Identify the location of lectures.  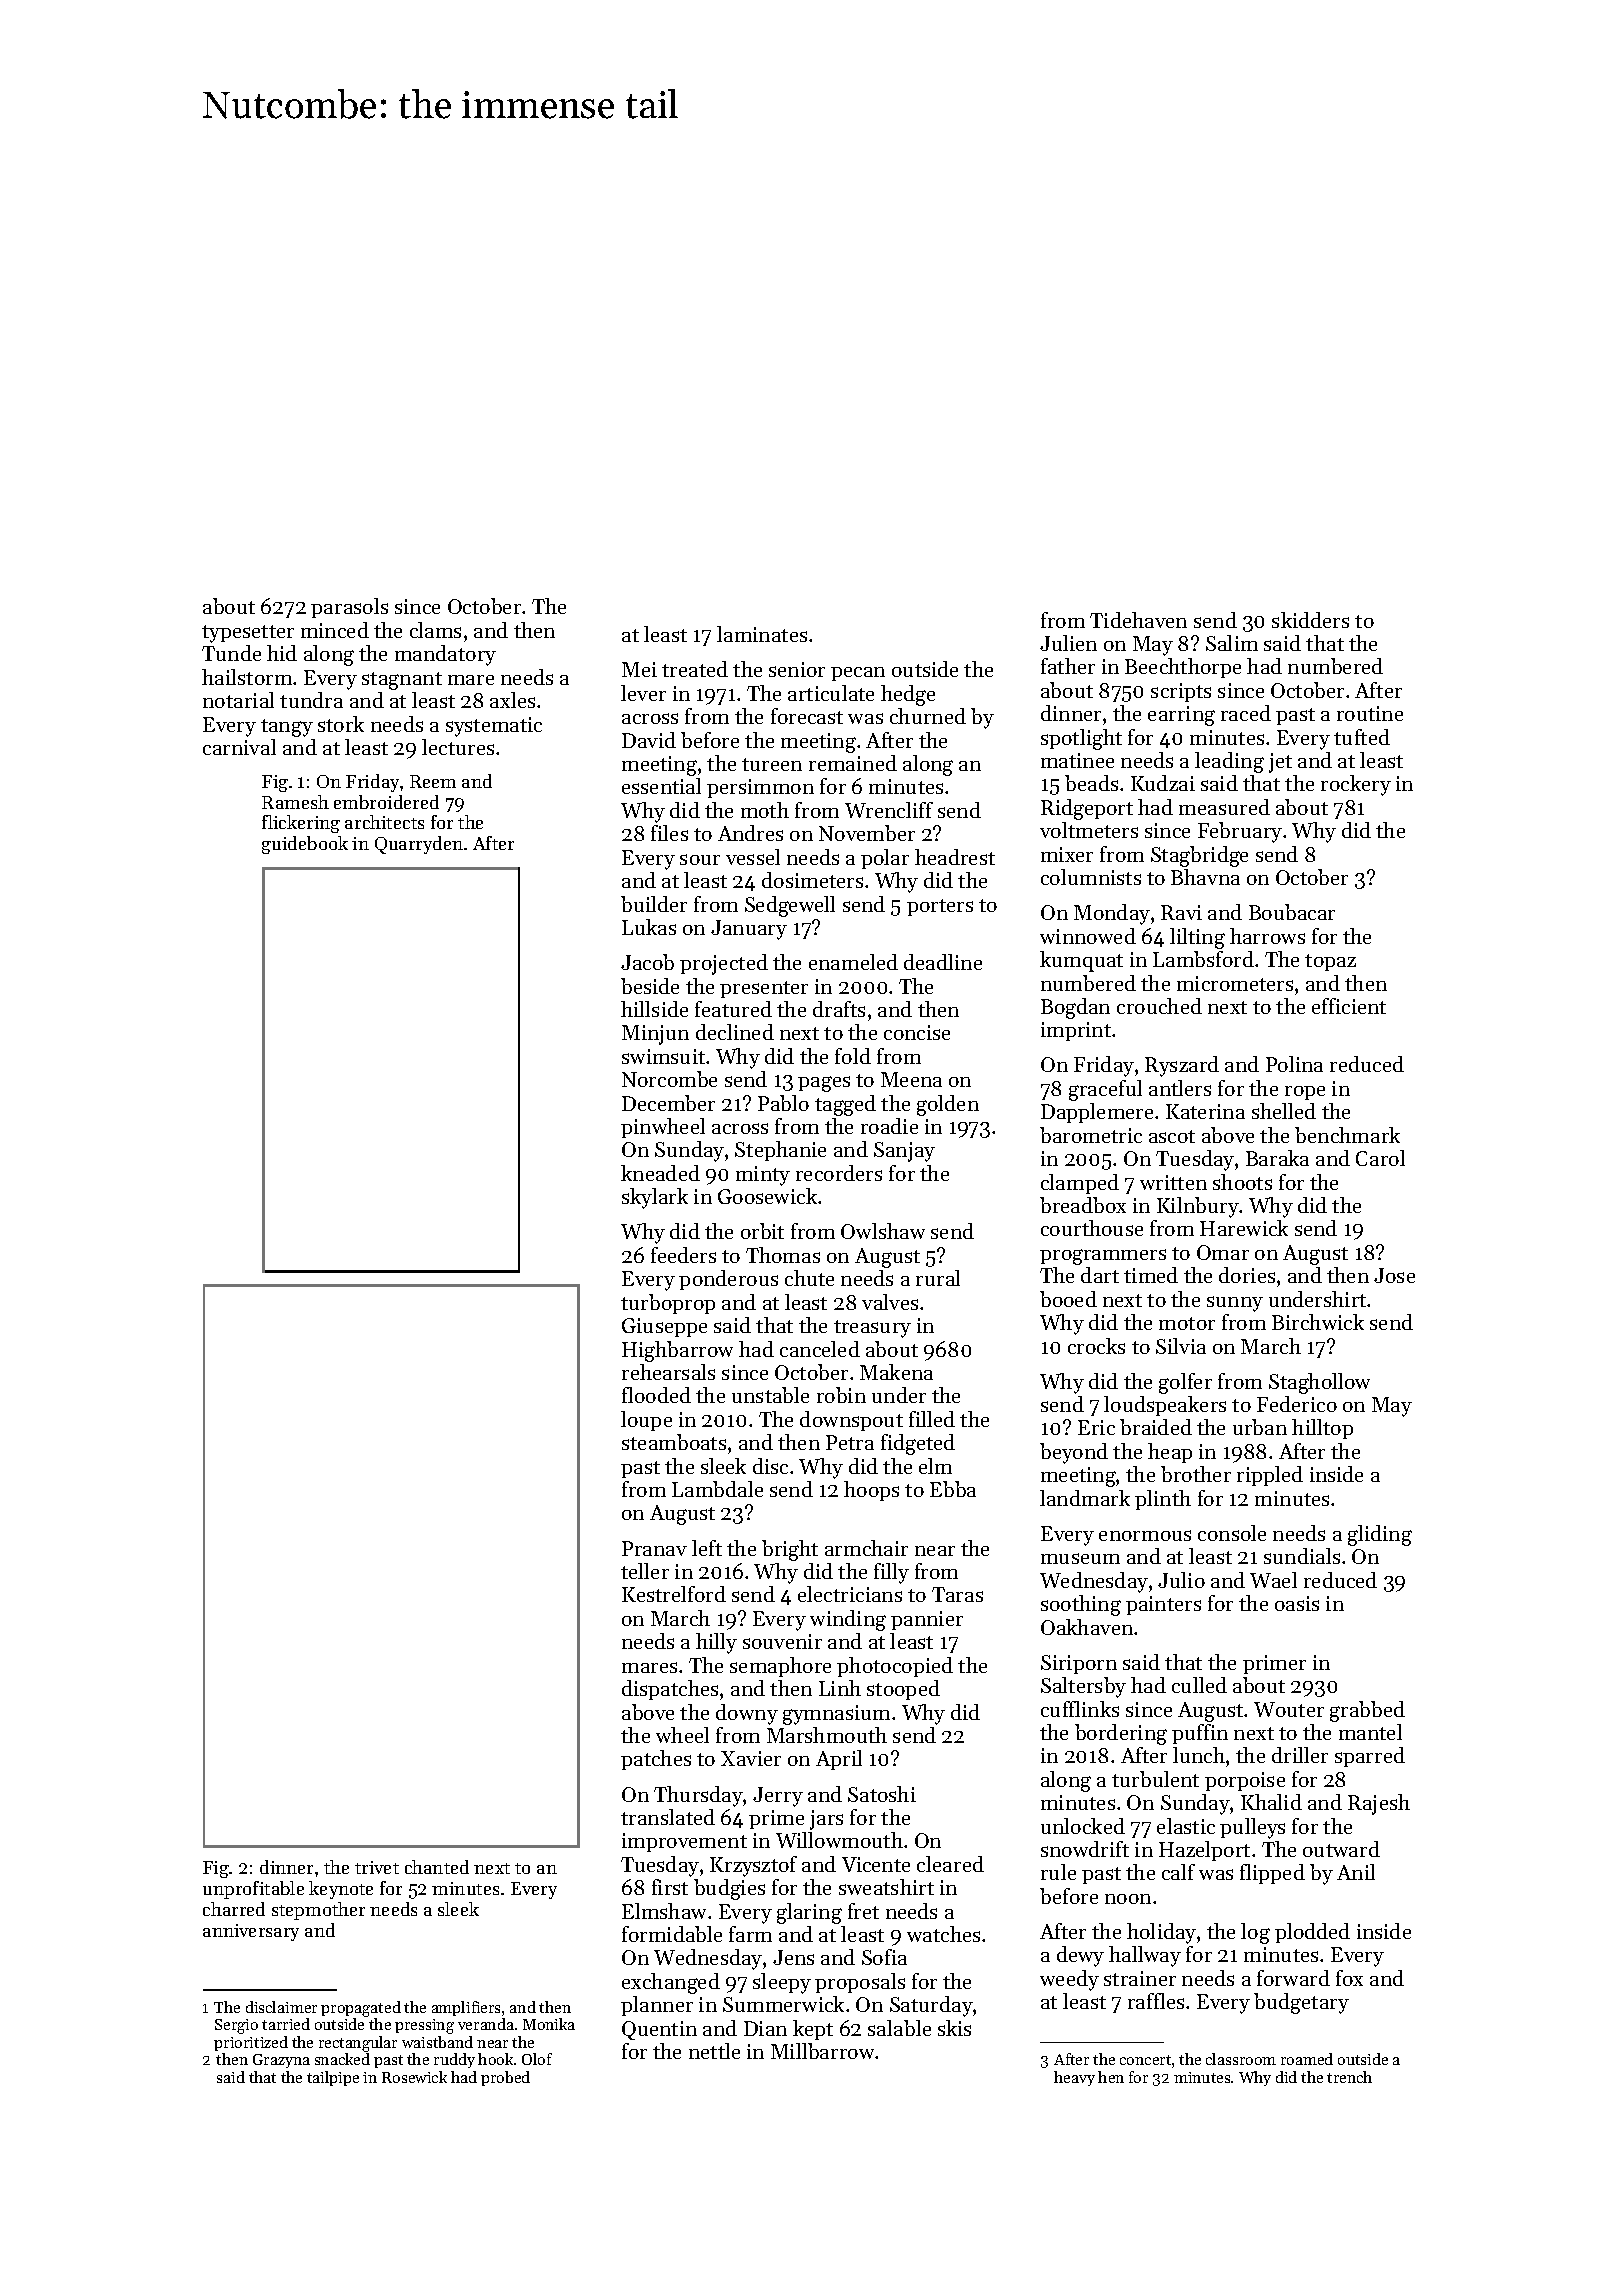
(458, 747).
